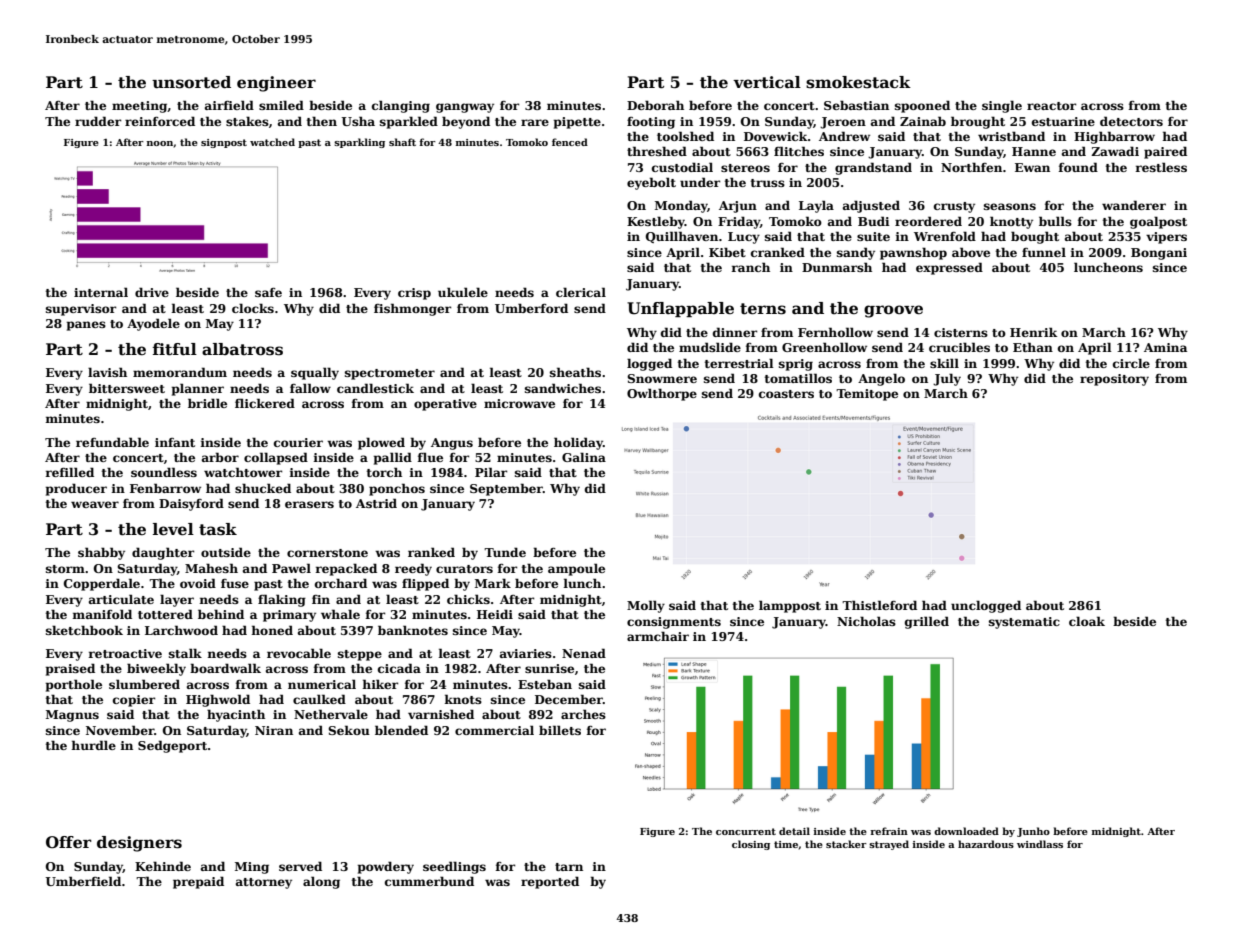 This screenshot has height=952, width=1233. I want to click on pawnshop, so click(913, 253).
